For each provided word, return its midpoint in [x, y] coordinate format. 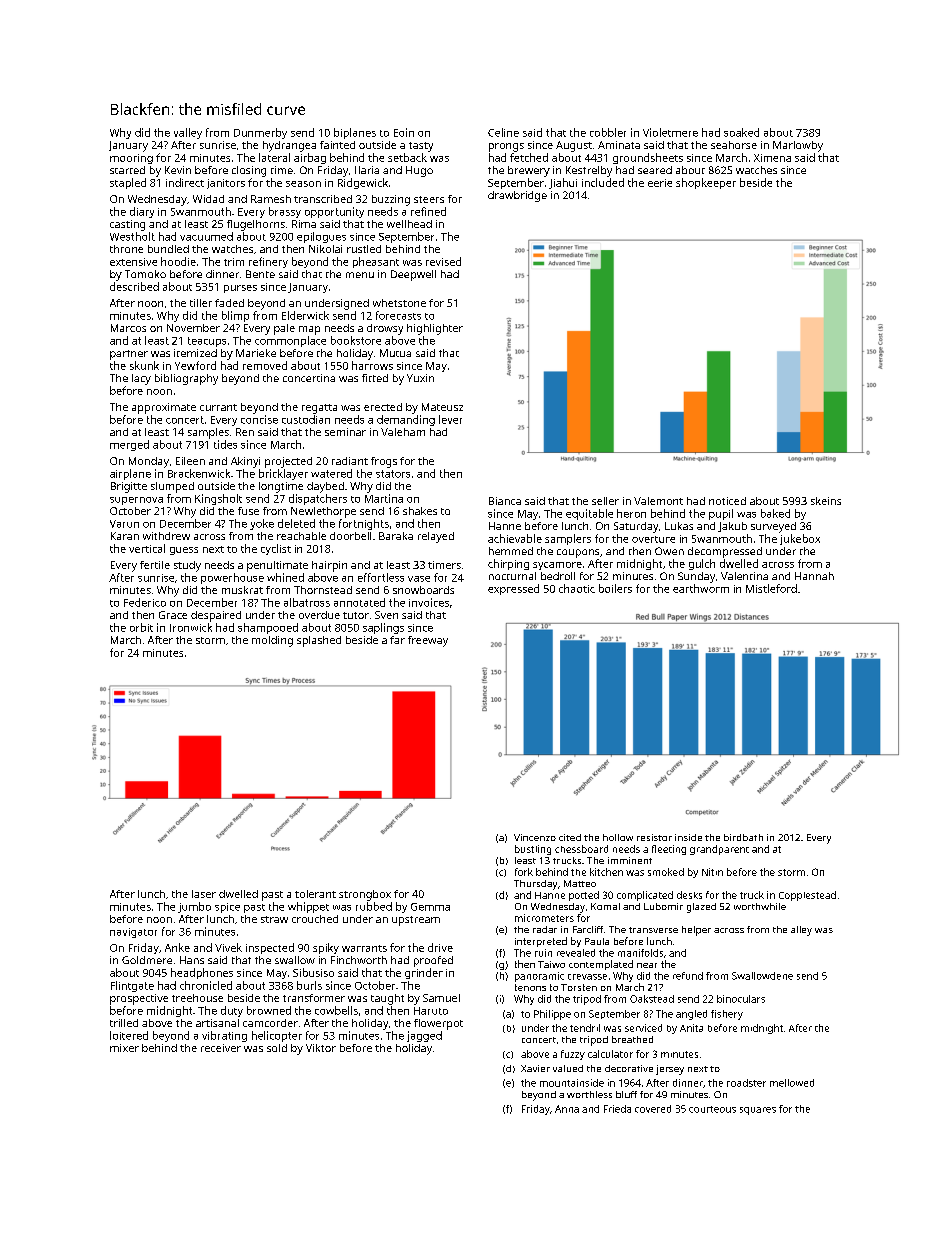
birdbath [743, 837]
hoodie [178, 261]
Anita [691, 1028]
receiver [221, 1048]
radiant [350, 461]
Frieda [617, 1109]
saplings [383, 628]
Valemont [658, 501]
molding [272, 641]
